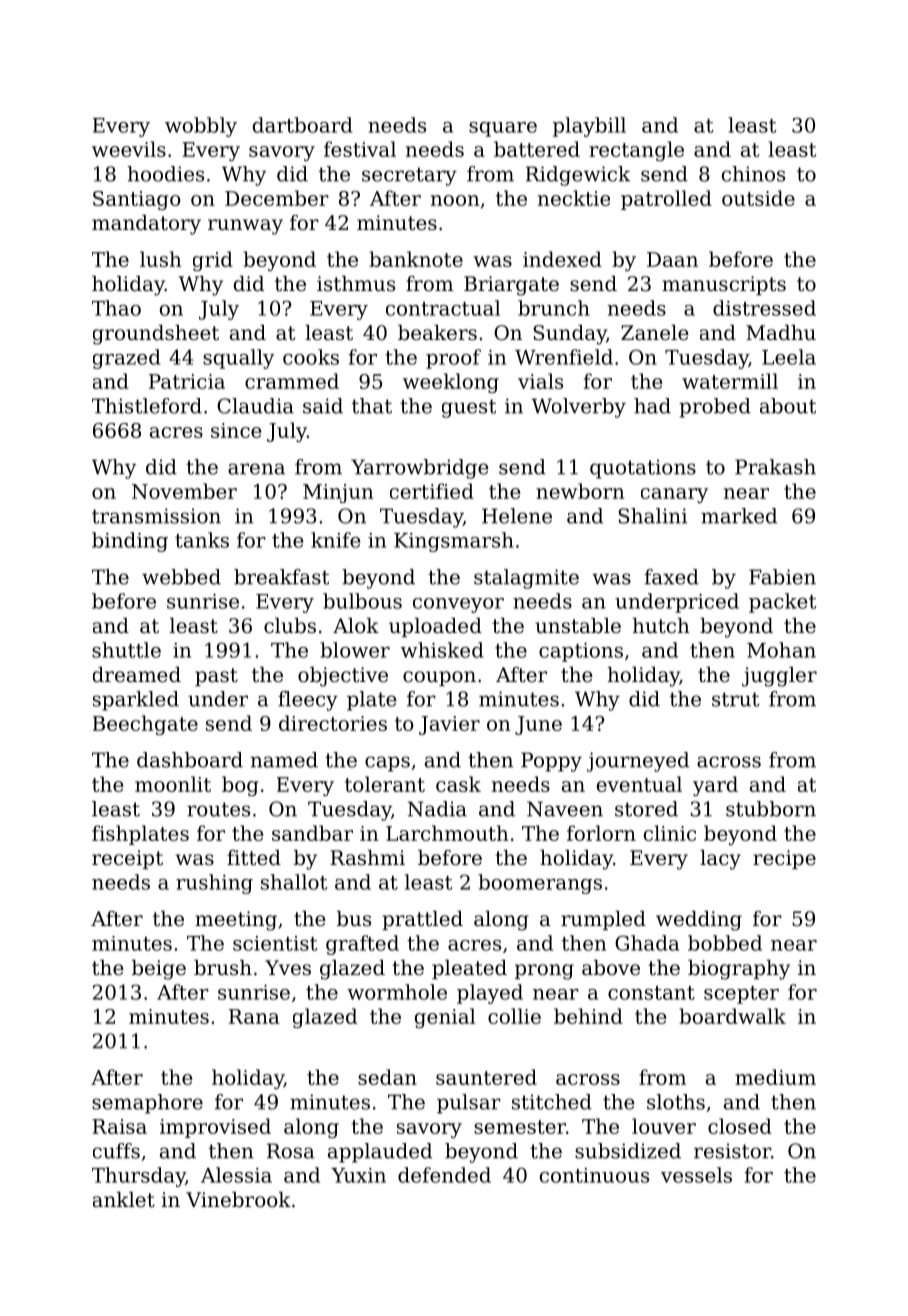 The height and width of the image is (1316, 908). What do you see at coordinates (116, 308) in the image?
I see `Thao` at bounding box center [116, 308].
